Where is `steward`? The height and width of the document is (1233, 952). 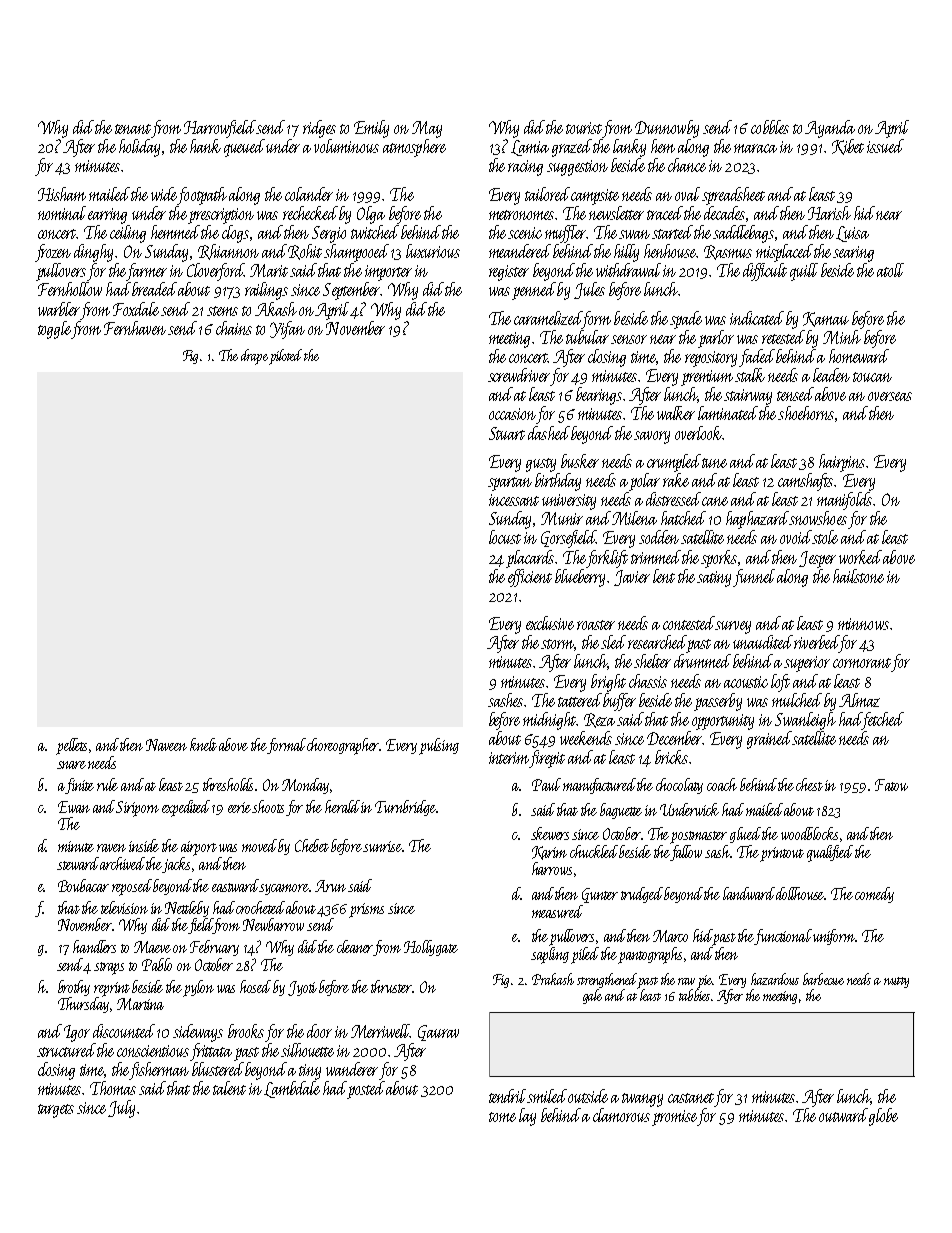 steward is located at coordinates (78, 863).
